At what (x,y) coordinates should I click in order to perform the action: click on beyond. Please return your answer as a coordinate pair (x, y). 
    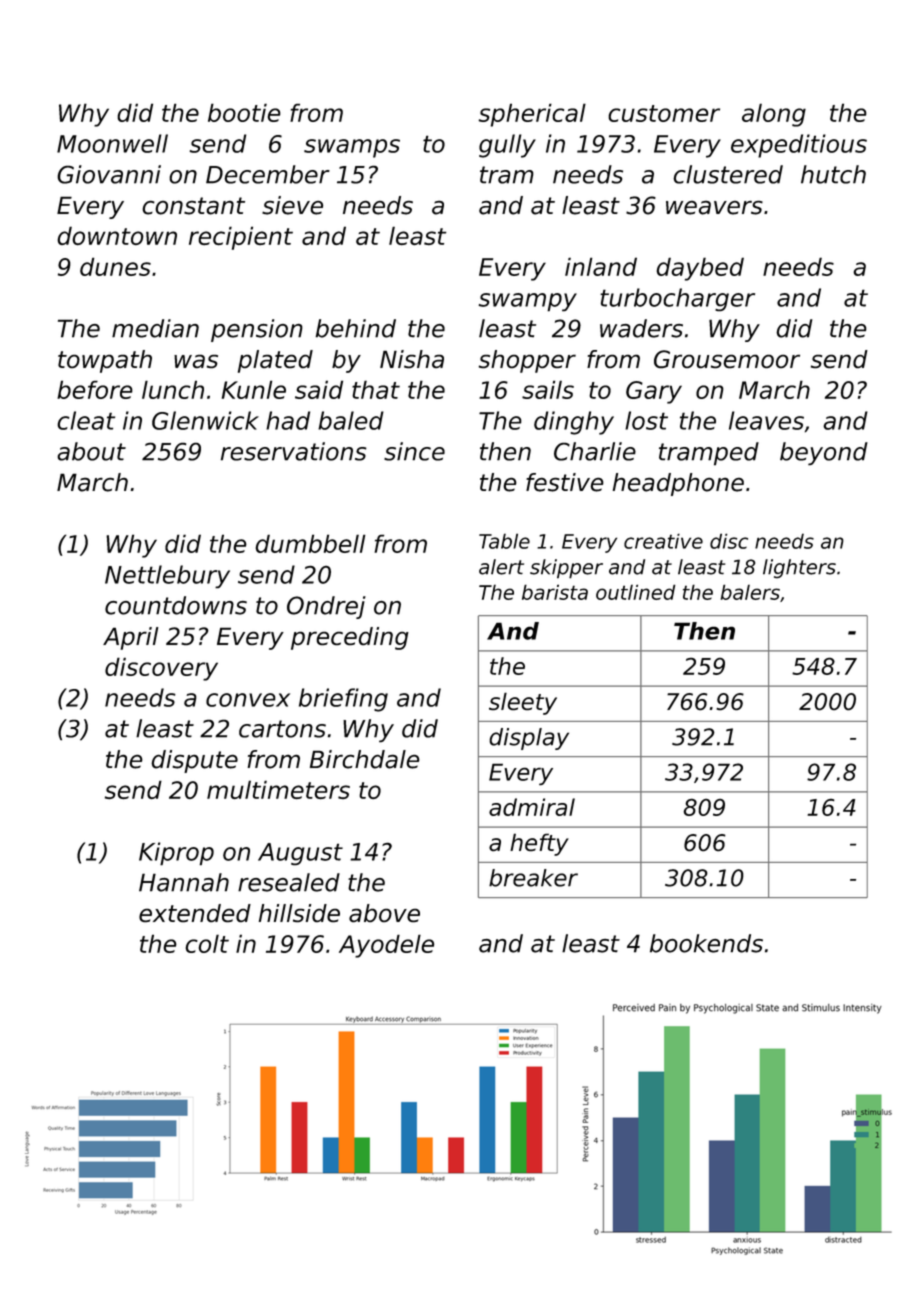
    Looking at the image, I should click on (824, 453).
